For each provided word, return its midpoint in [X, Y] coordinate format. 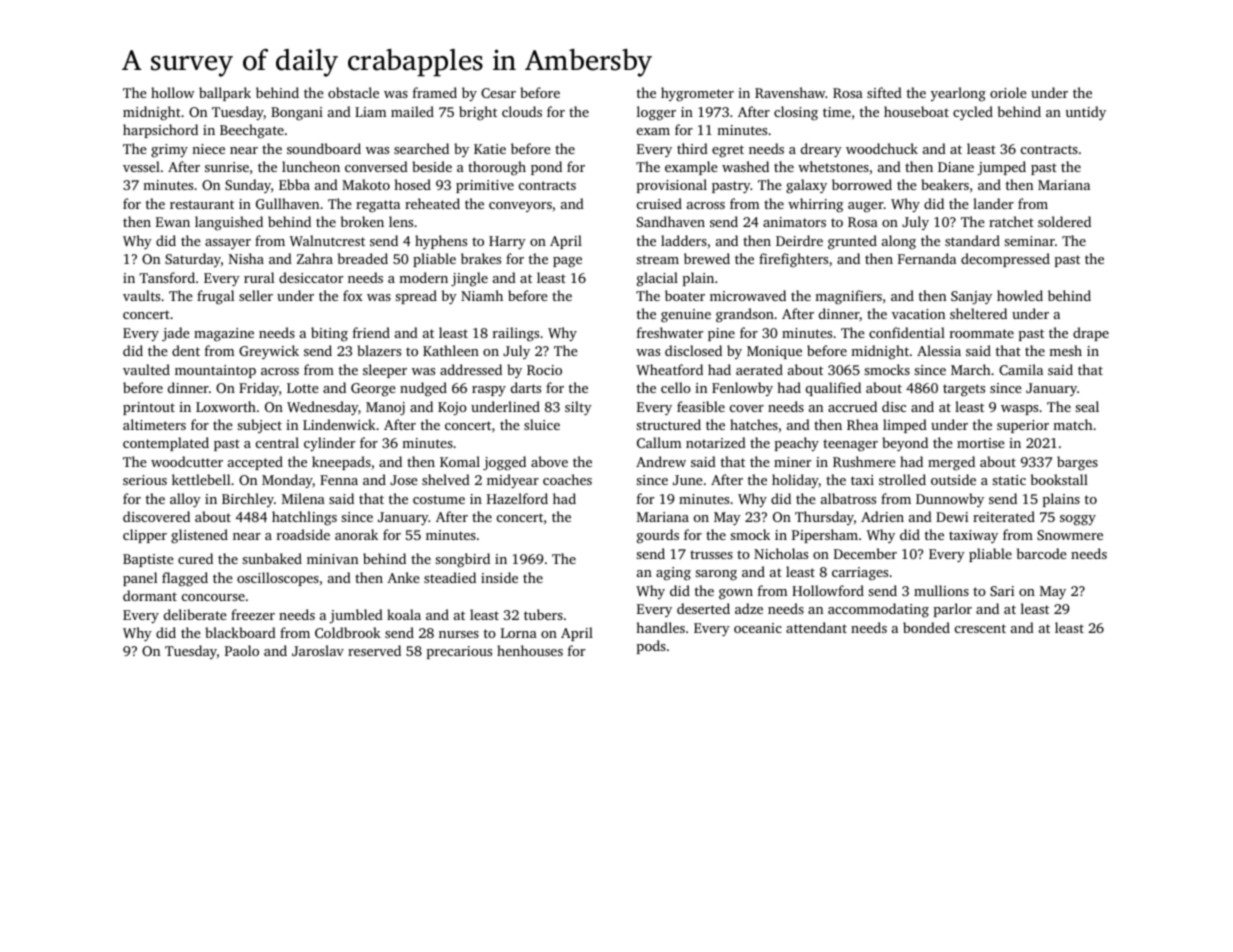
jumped [1001, 168]
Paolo [242, 650]
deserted [703, 608]
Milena [303, 498]
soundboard [324, 148]
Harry [507, 242]
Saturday [193, 260]
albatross [848, 498]
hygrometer [697, 94]
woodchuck [882, 148]
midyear [513, 481]
